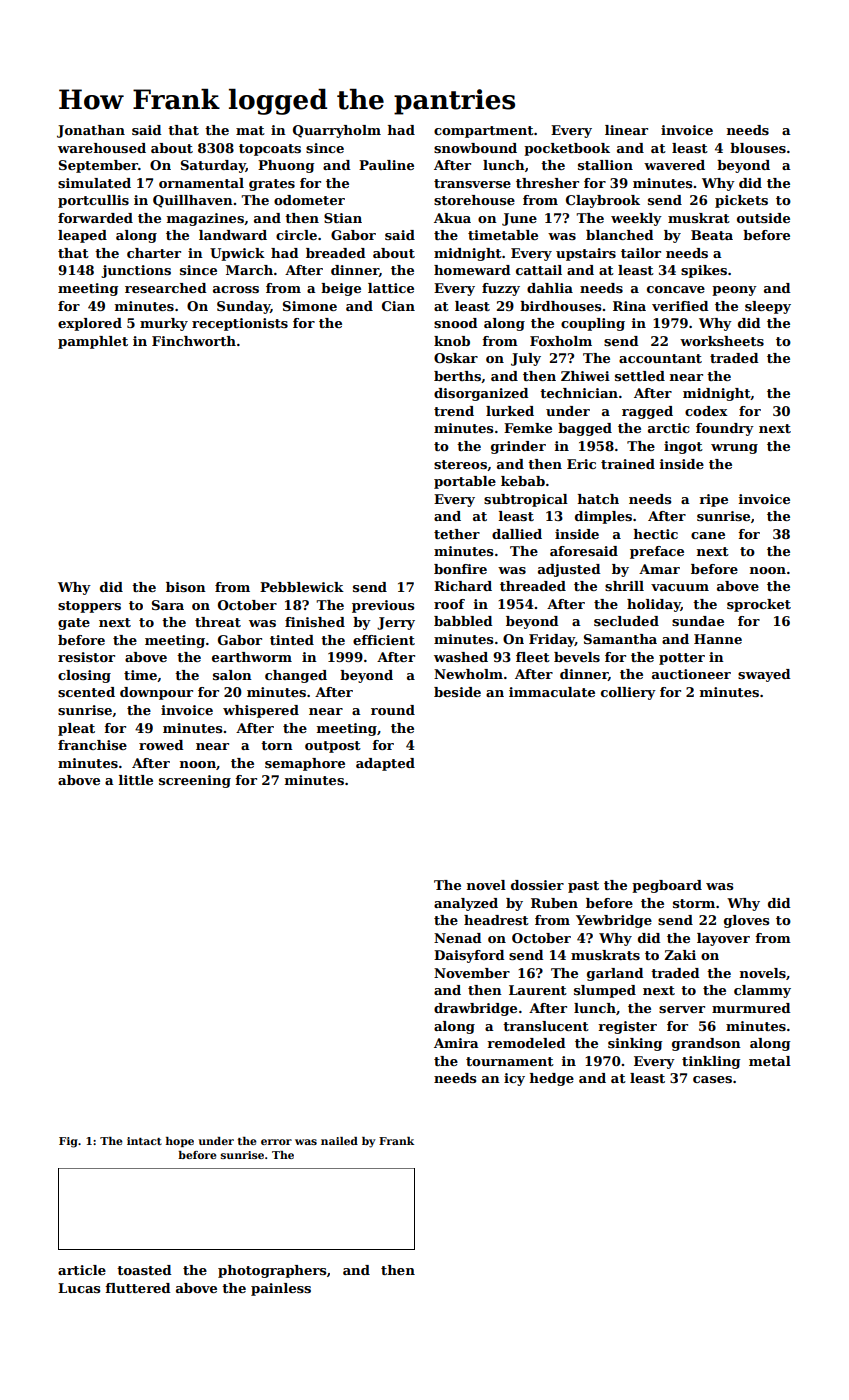 This screenshot has width=849, height=1400. What do you see at coordinates (82, 236) in the screenshot?
I see `leaped` at bounding box center [82, 236].
